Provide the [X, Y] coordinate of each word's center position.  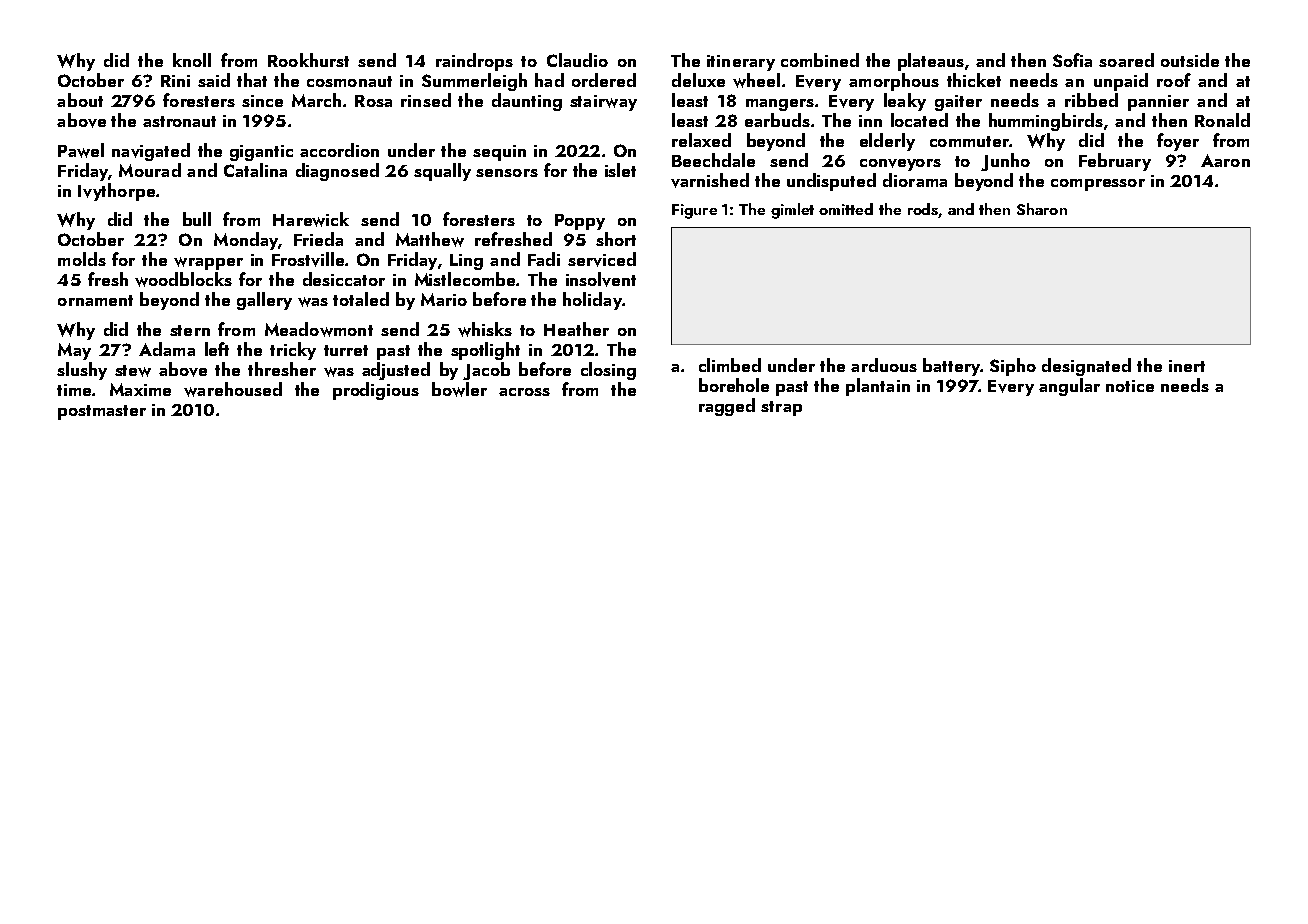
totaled [361, 299]
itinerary [741, 63]
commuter [969, 141]
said [214, 80]
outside [1190, 60]
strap [781, 408]
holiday [592, 301]
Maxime [140, 389]
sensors [507, 173]
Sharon [1042, 209]
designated [1086, 367]
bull [197, 219]
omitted [846, 209]
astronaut [179, 121]
